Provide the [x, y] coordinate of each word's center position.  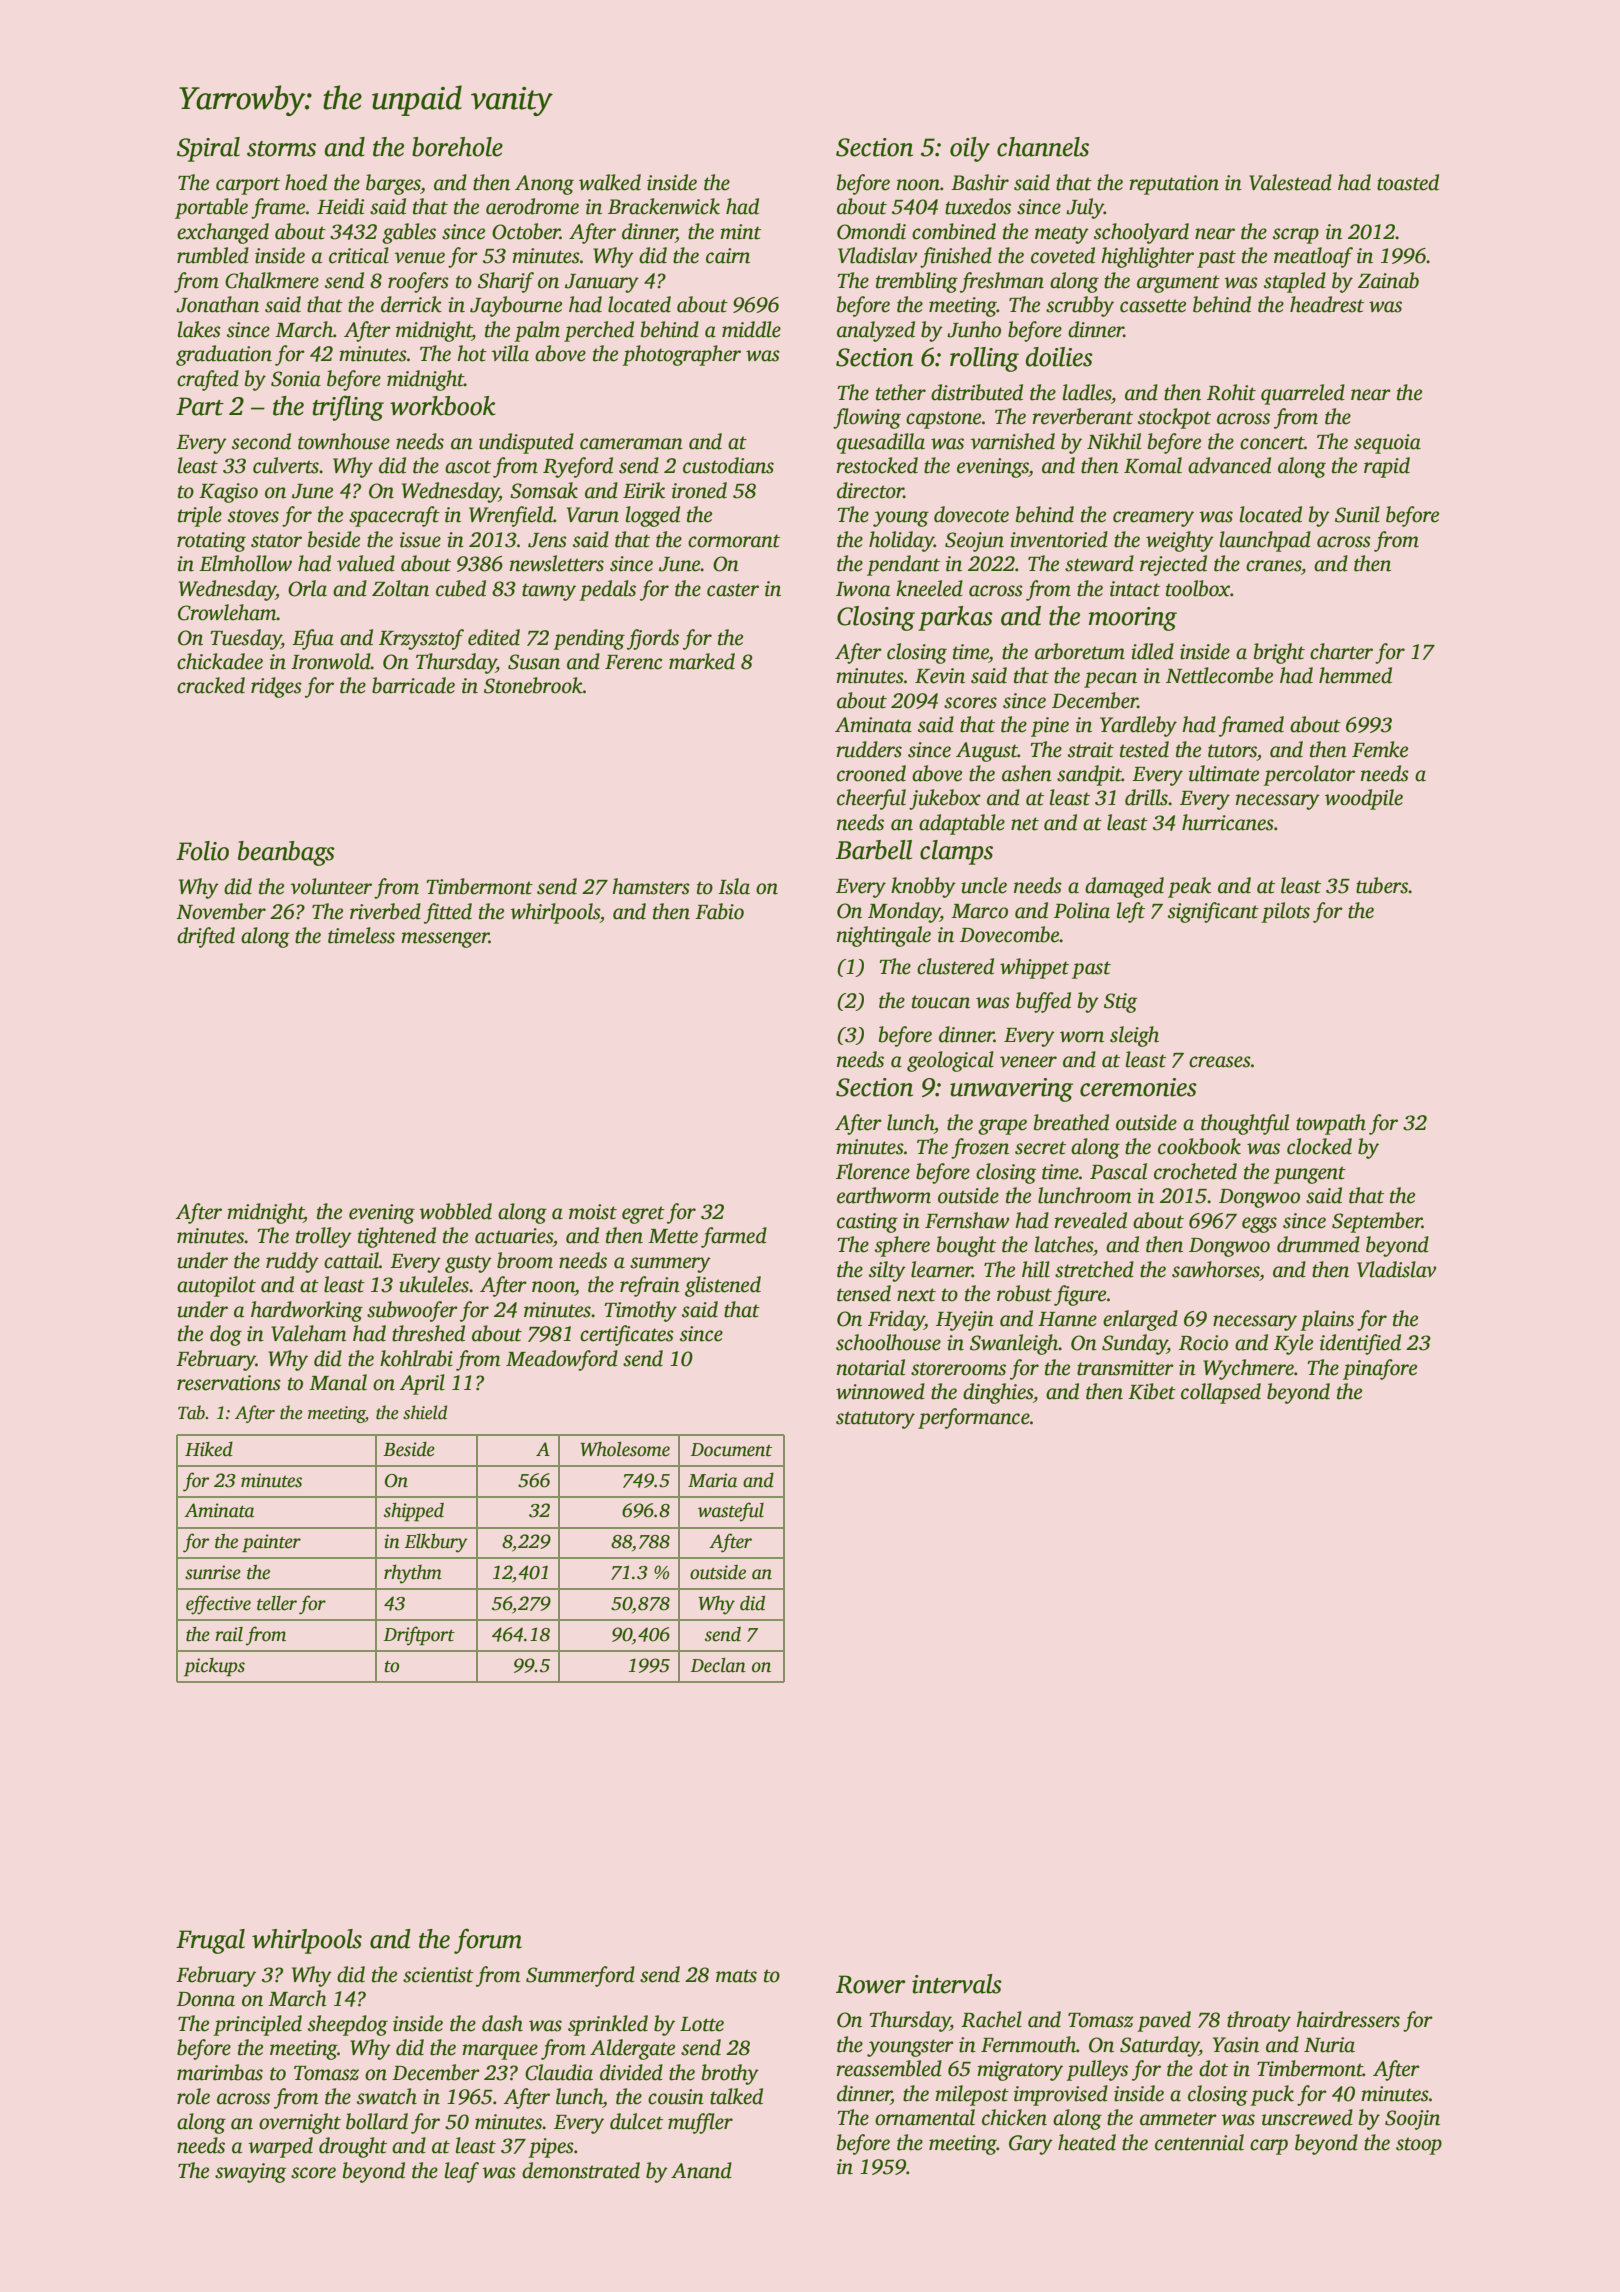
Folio [202, 851]
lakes [199, 329]
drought [353, 2147]
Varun [593, 515]
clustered [955, 966]
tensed [864, 1293]
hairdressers [1348, 2019]
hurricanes [1228, 822]
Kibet [1152, 1391]
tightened [397, 1237]
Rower [870, 1984]
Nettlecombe [1219, 675]
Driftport [419, 1636]
